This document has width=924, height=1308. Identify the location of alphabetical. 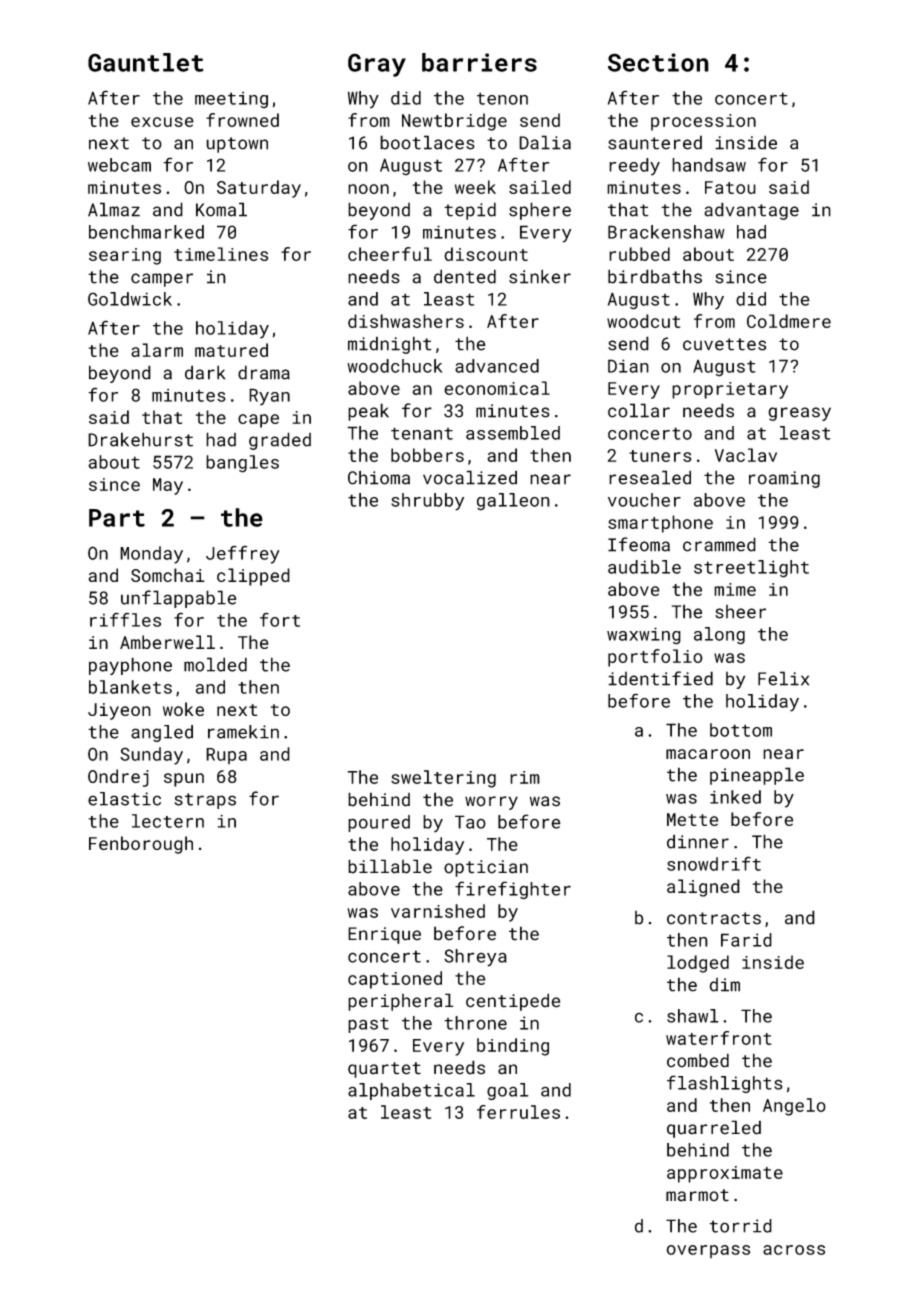
(411, 1091).
